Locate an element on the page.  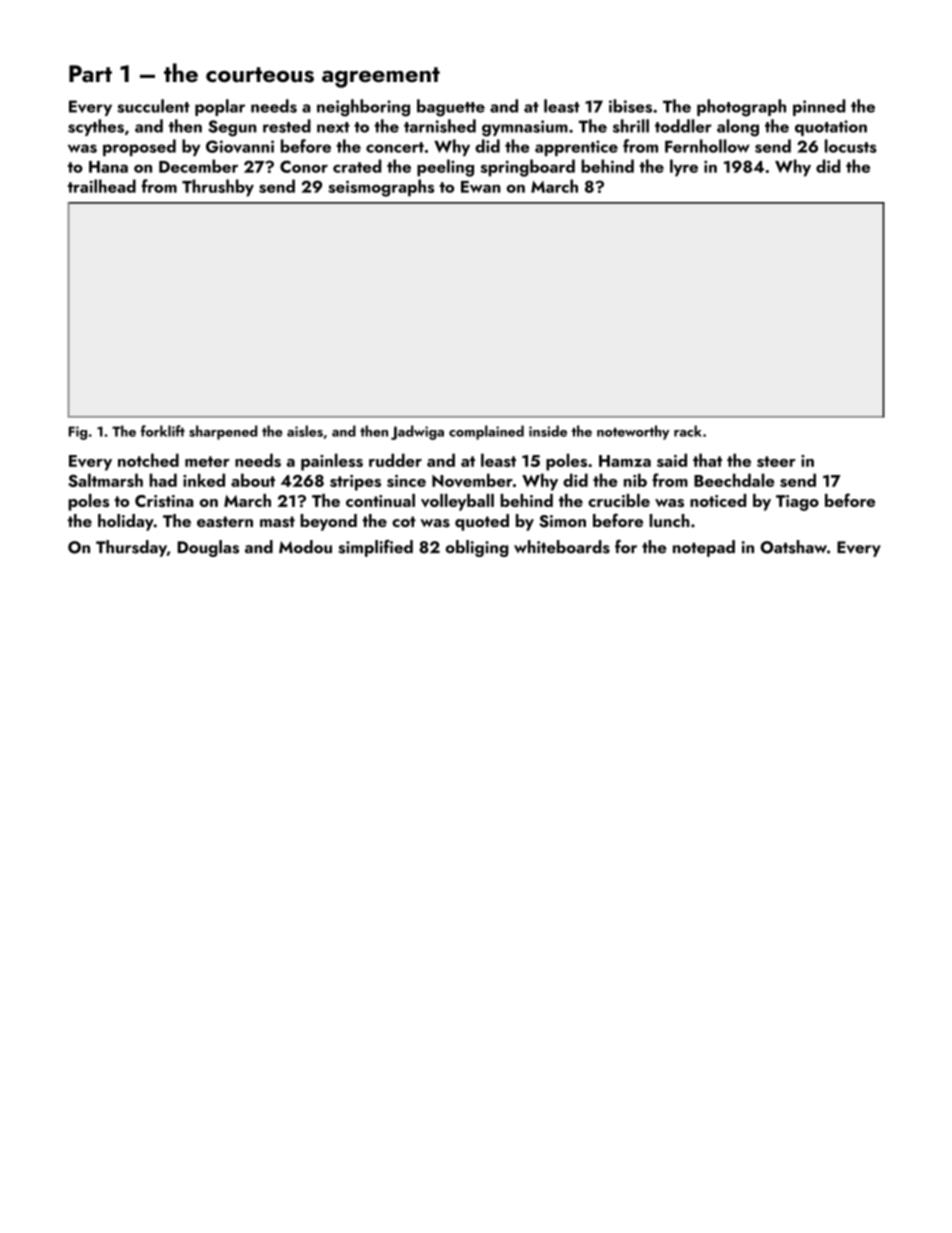
crated is located at coordinates (357, 166).
